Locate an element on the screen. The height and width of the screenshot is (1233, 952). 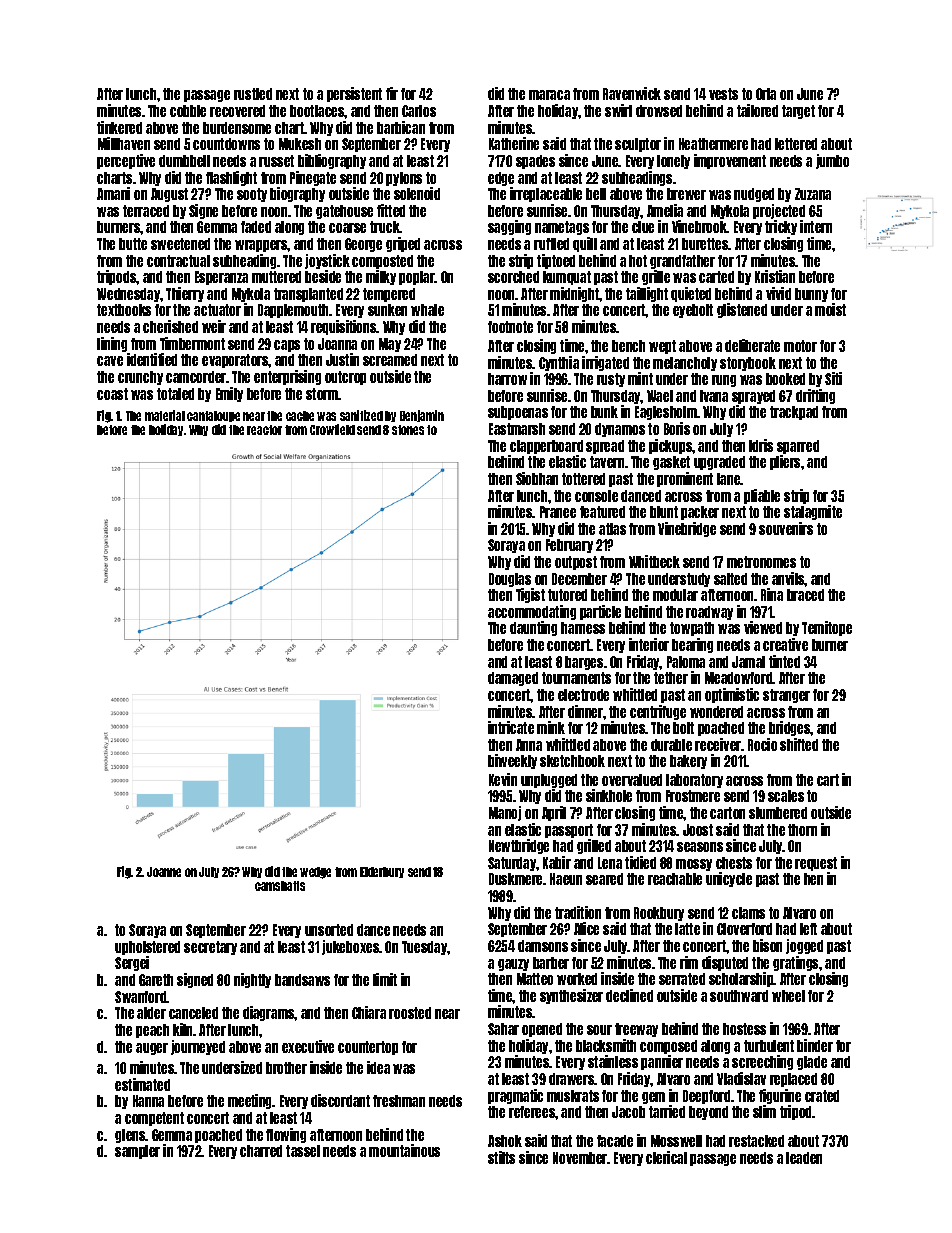
rustled is located at coordinates (253, 94).
